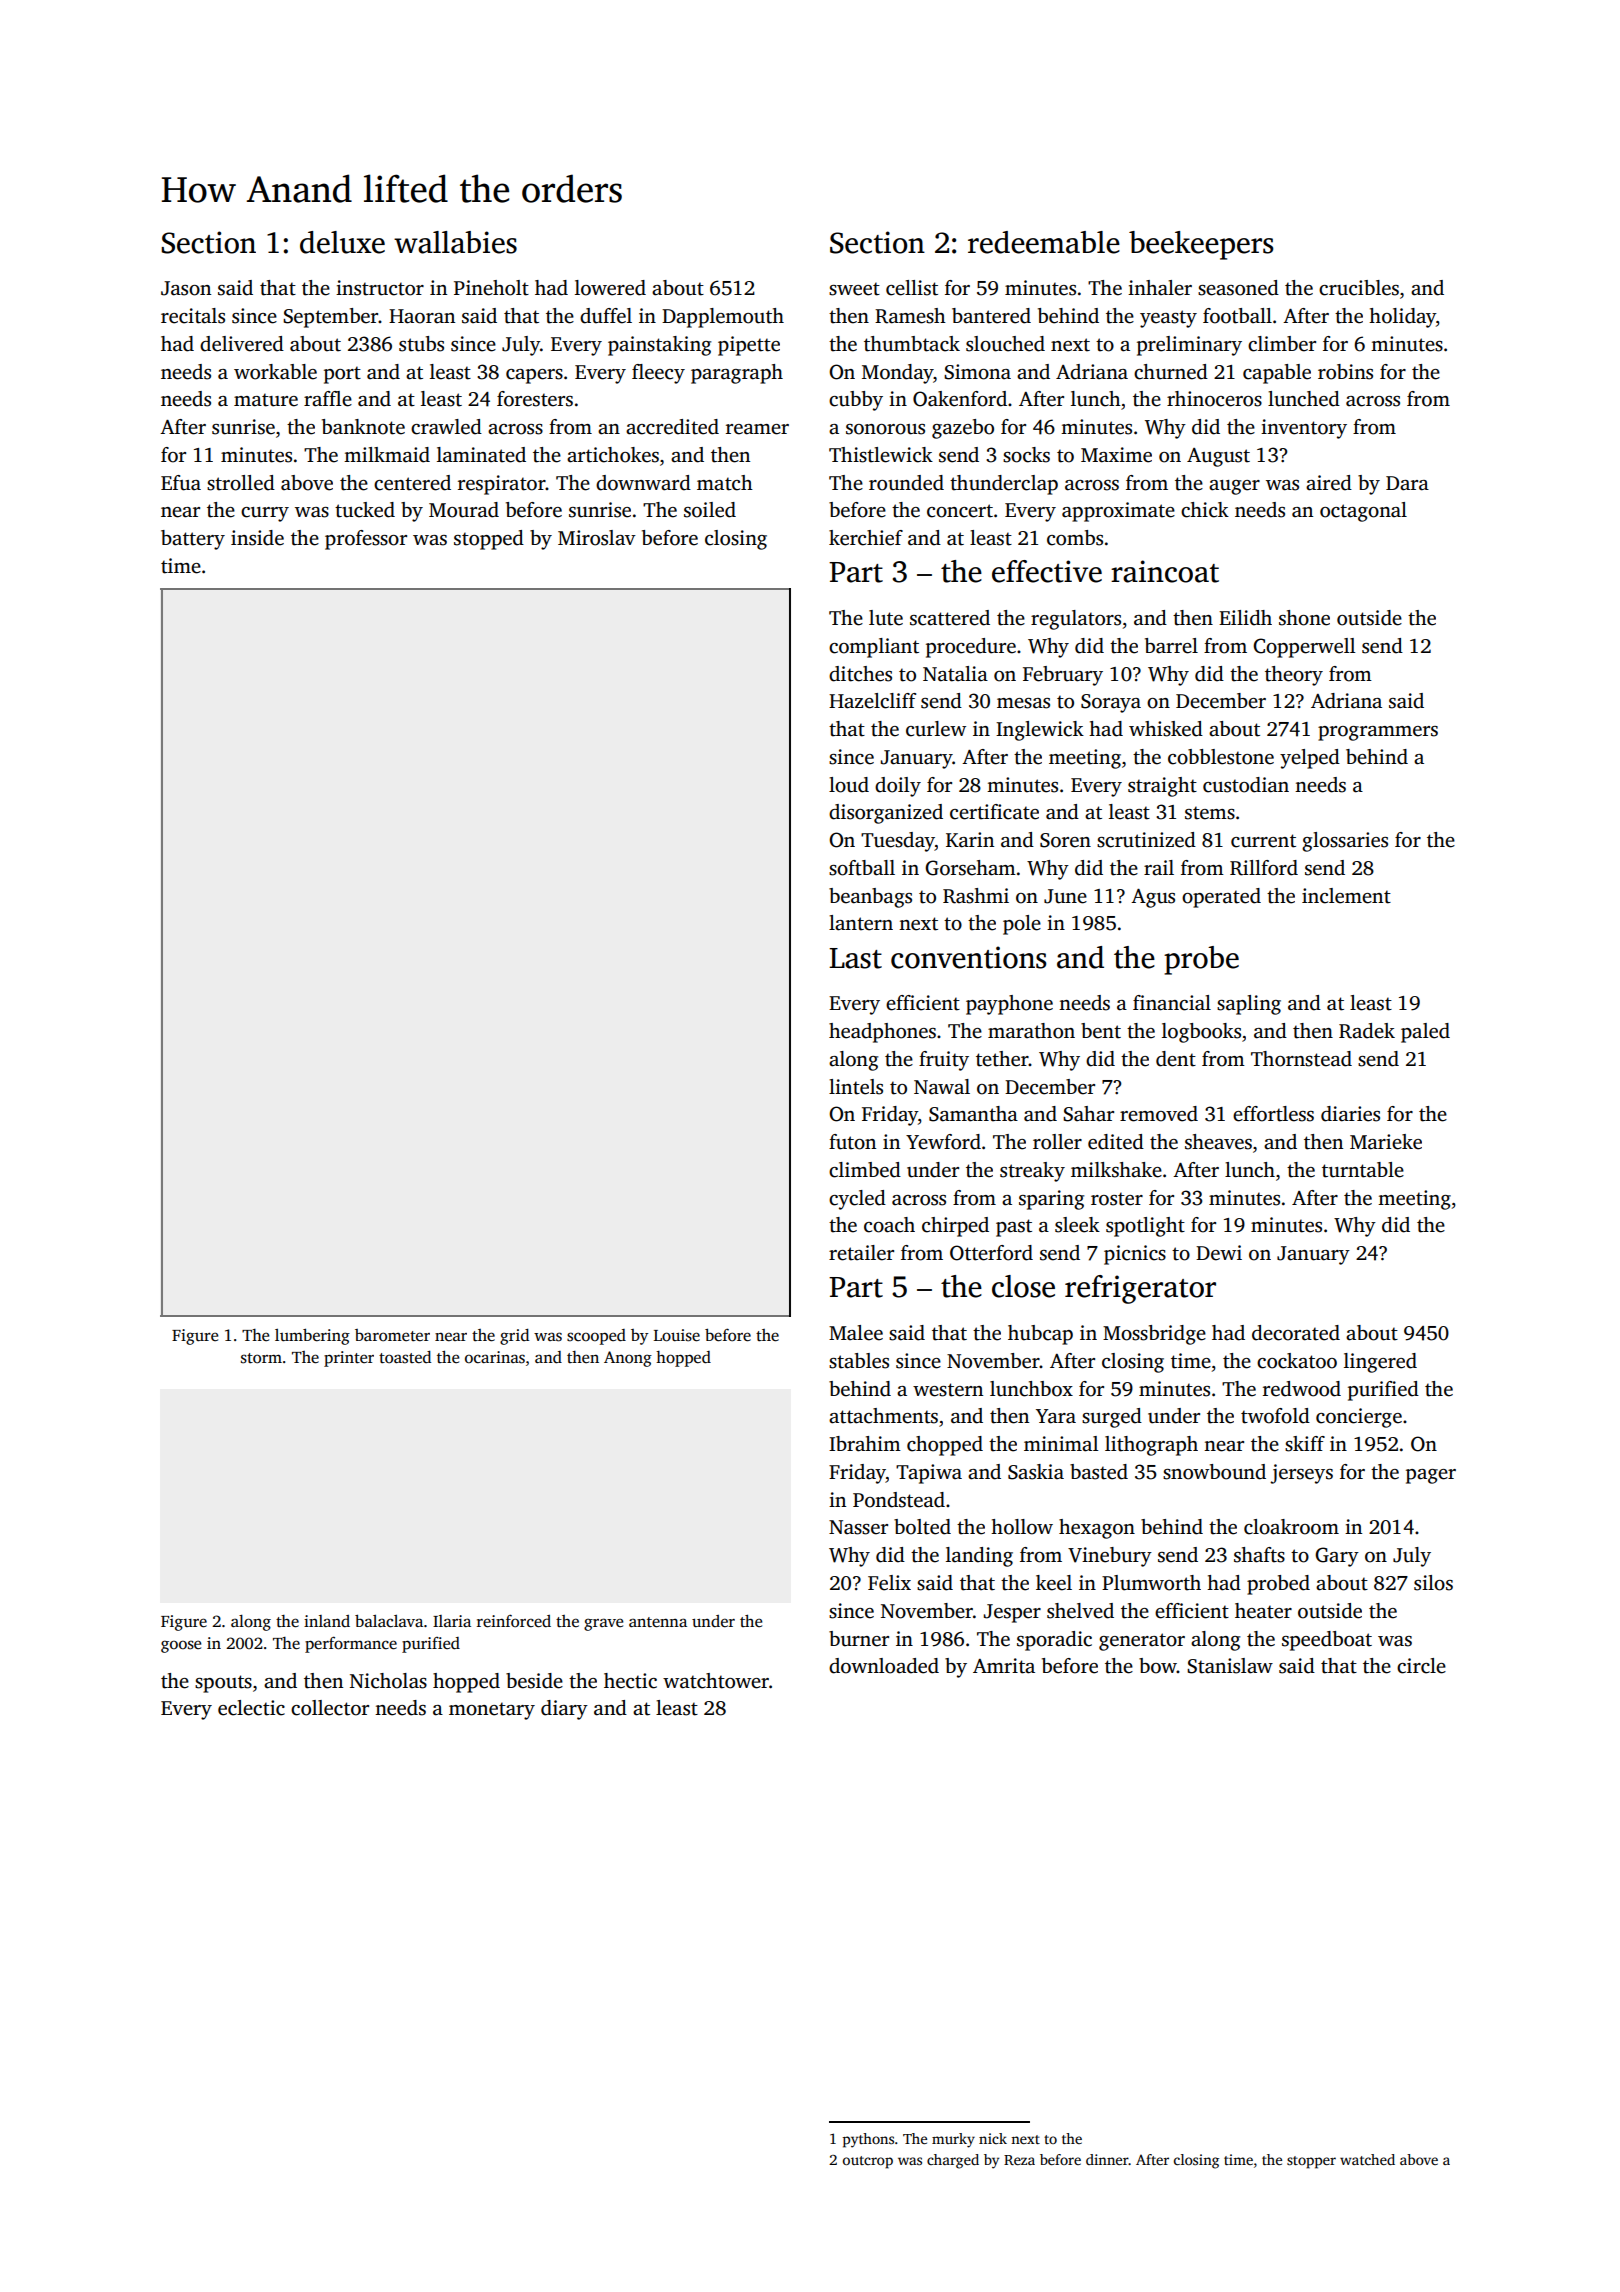 Image resolution: width=1620 pixels, height=2292 pixels. I want to click on bow, so click(1158, 1666).
